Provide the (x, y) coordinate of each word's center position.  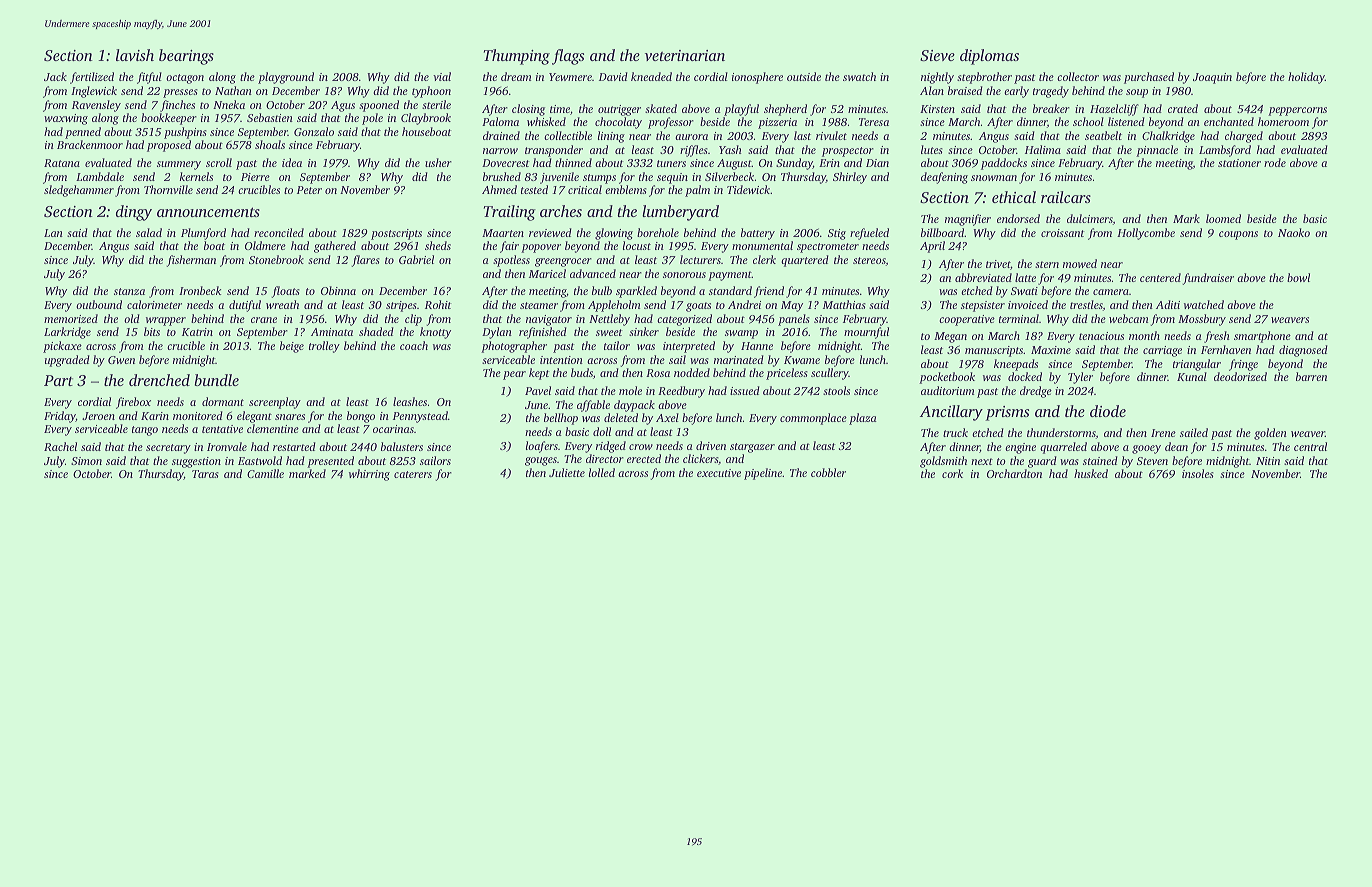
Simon (86, 461)
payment (730, 276)
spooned (379, 106)
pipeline (763, 474)
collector (1078, 76)
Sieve (937, 55)
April (932, 247)
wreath (282, 304)
